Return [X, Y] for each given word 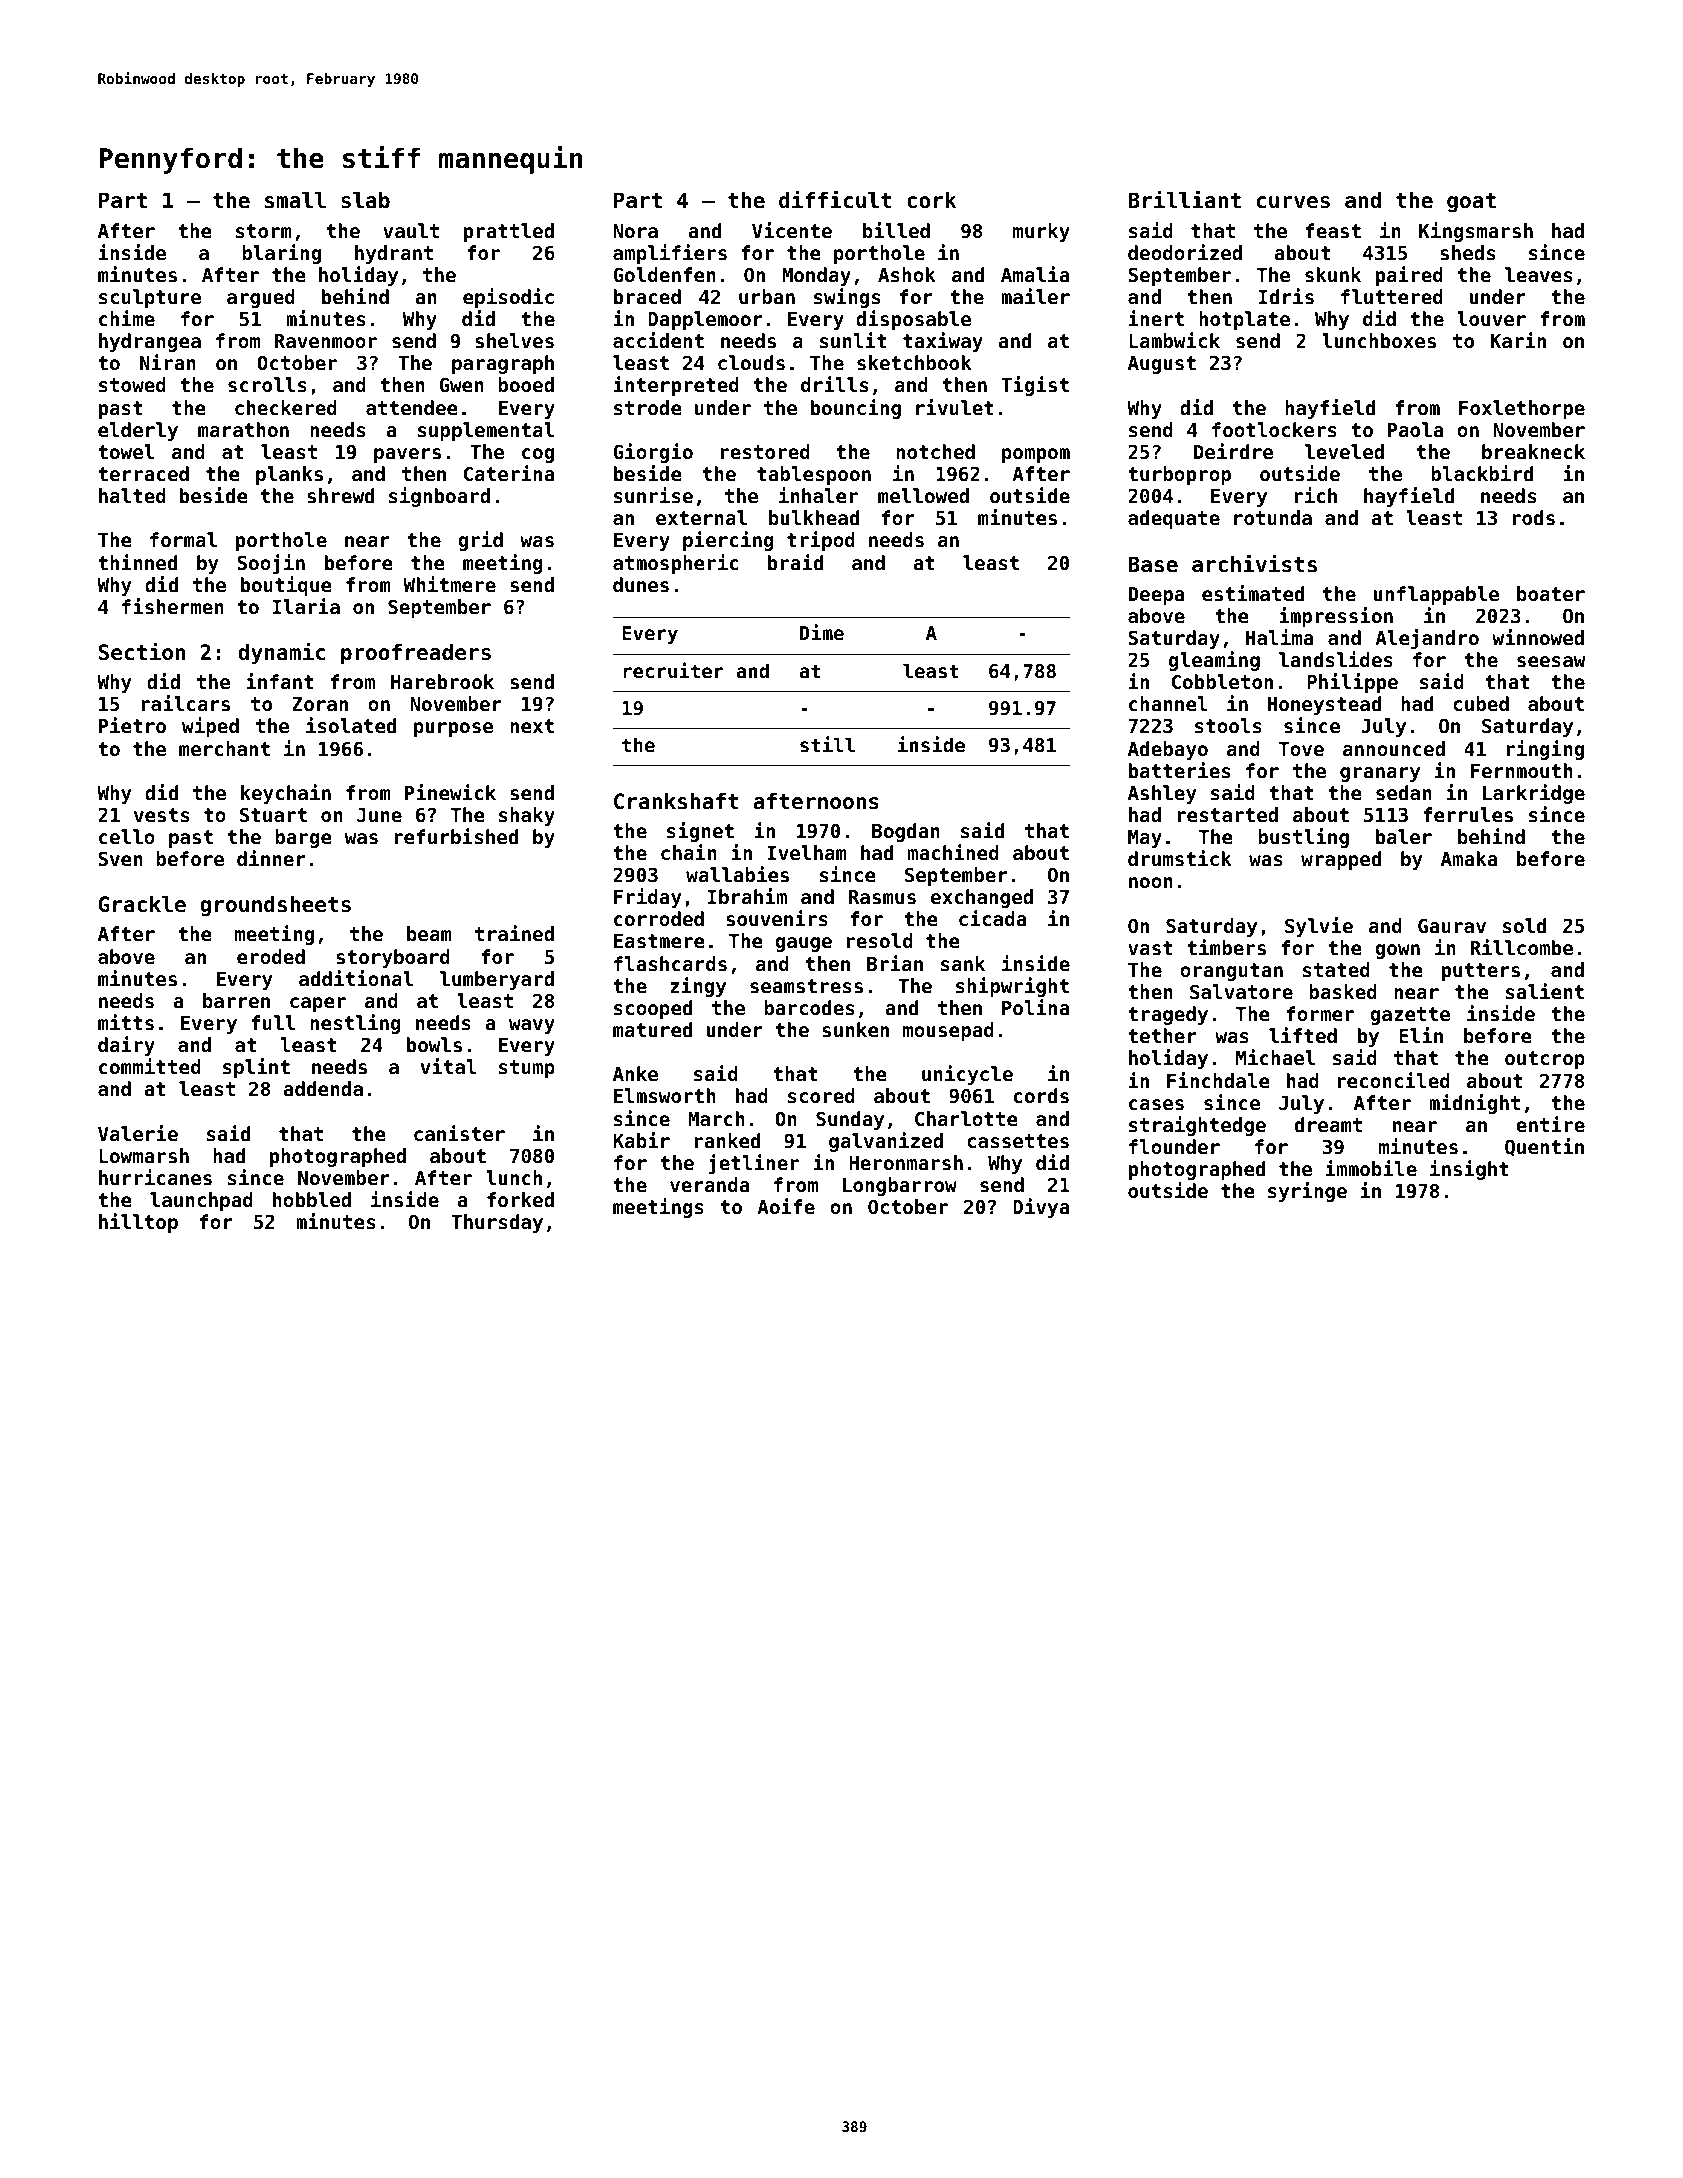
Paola [1415, 429]
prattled [509, 232]
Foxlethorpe [1522, 409]
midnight [1474, 1104]
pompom [1036, 455]
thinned [137, 562]
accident [658, 340]
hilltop [138, 1223]
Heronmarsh [906, 1163]
